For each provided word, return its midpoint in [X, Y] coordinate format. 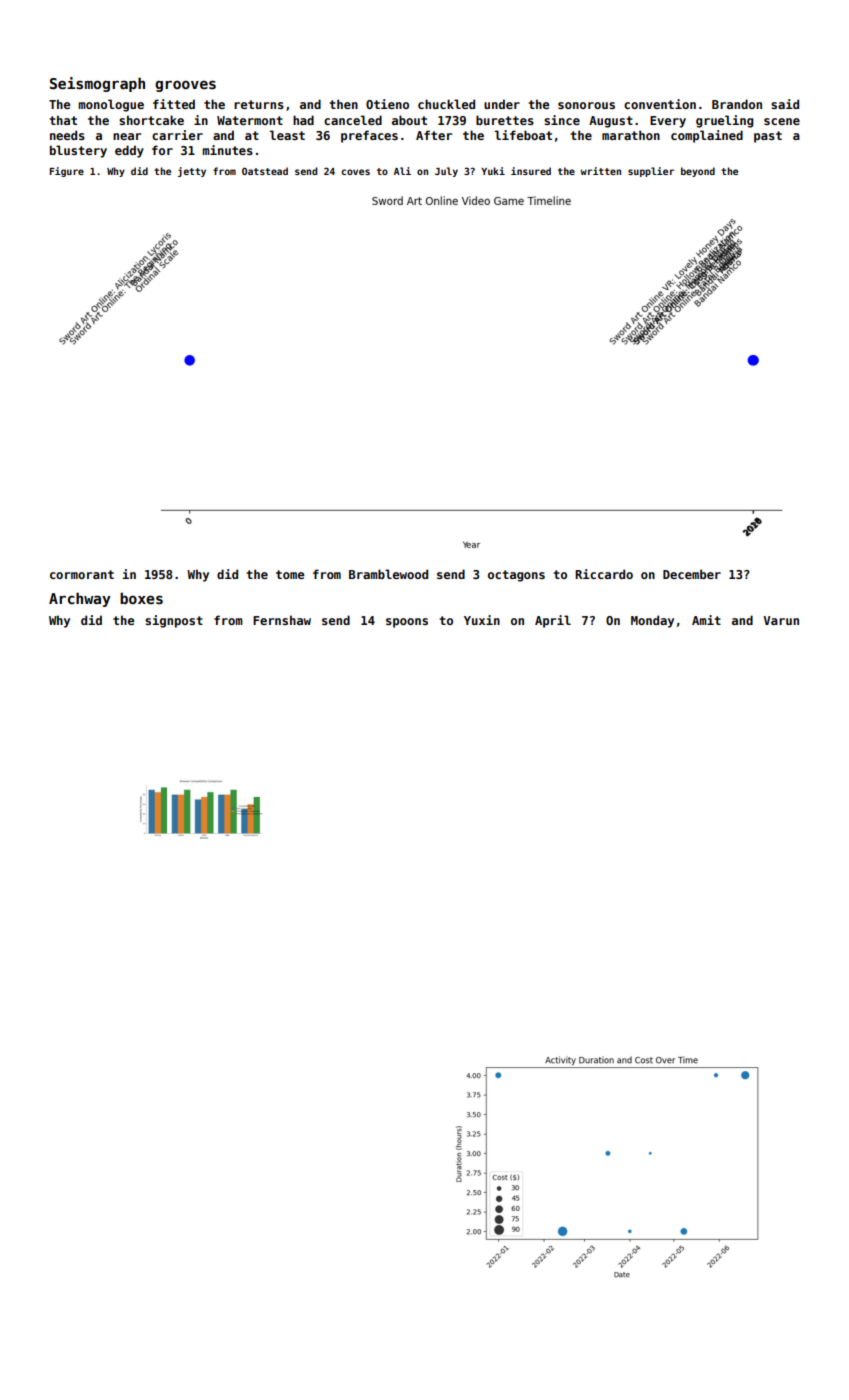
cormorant [82, 574]
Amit [706, 620]
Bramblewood [388, 574]
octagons [516, 576]
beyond [698, 172]
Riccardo [604, 574]
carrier [177, 135]
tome [290, 574]
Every [668, 122]
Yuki [493, 171]
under [502, 104]
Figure [67, 172]
